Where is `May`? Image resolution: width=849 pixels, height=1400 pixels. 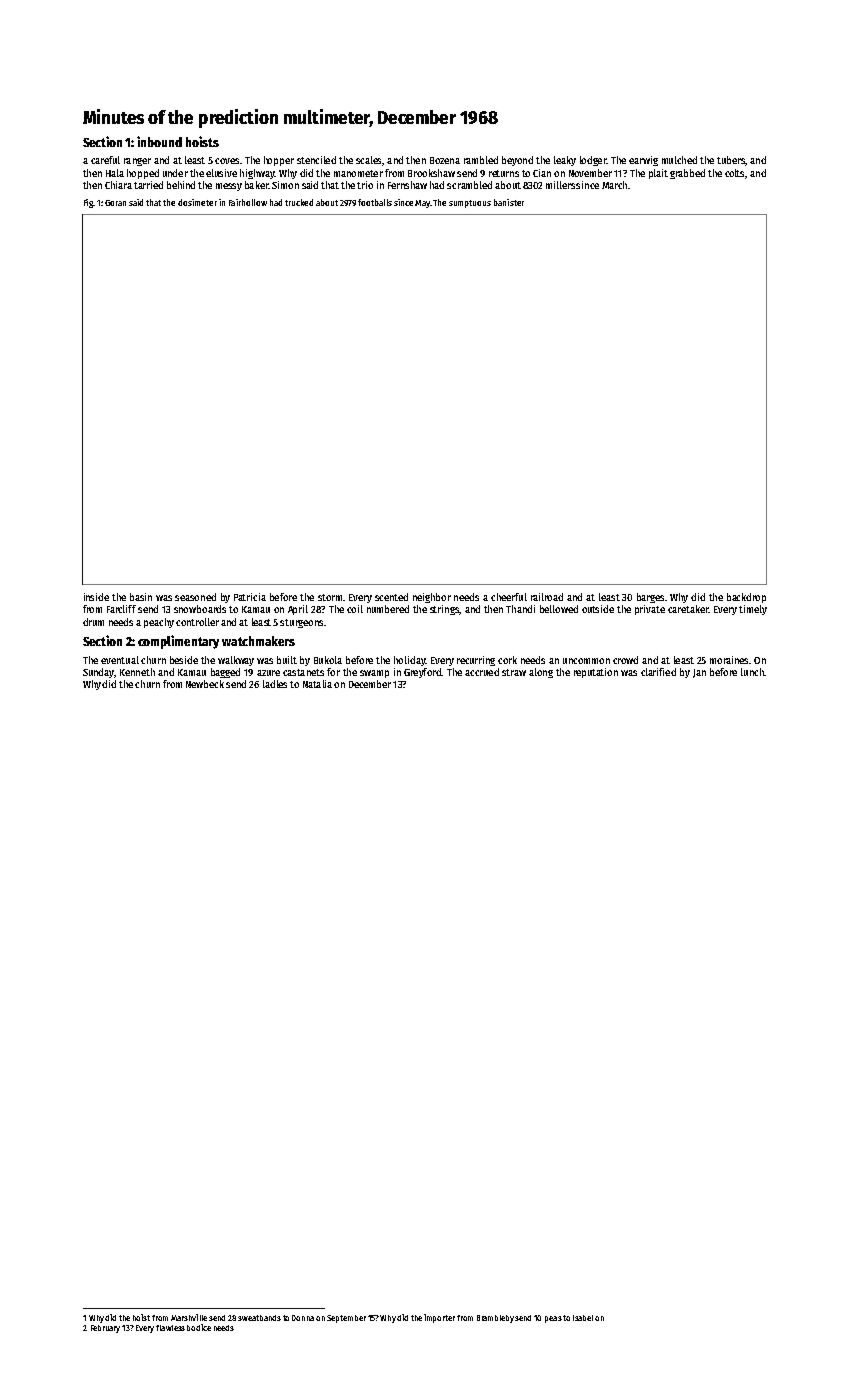
May is located at coordinates (422, 204).
